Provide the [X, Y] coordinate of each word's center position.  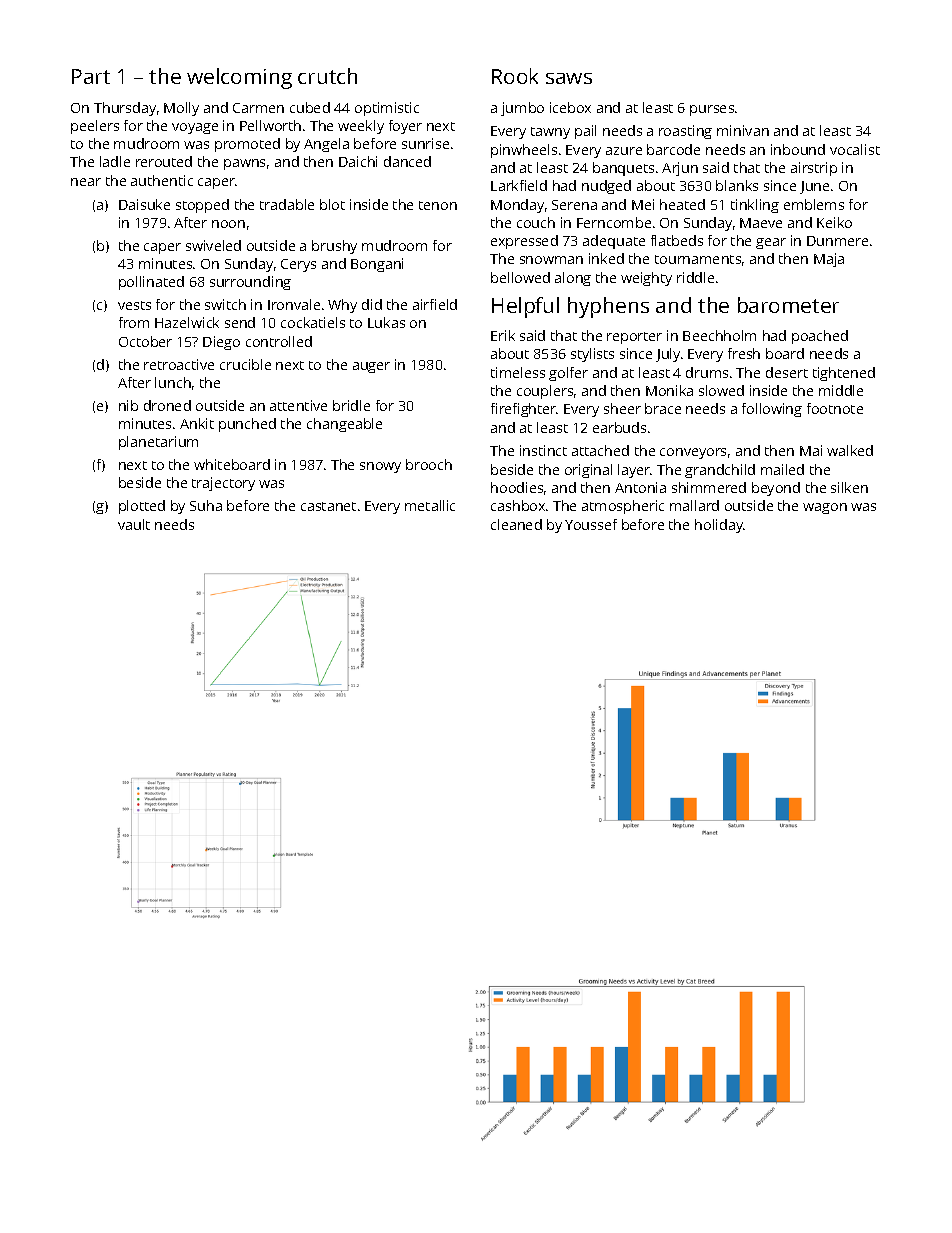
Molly [181, 109]
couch [536, 222]
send [240, 322]
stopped [202, 206]
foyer [405, 127]
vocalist [855, 149]
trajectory [223, 484]
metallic [430, 505]
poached [820, 337]
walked [850, 450]
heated [682, 204]
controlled [279, 341]
